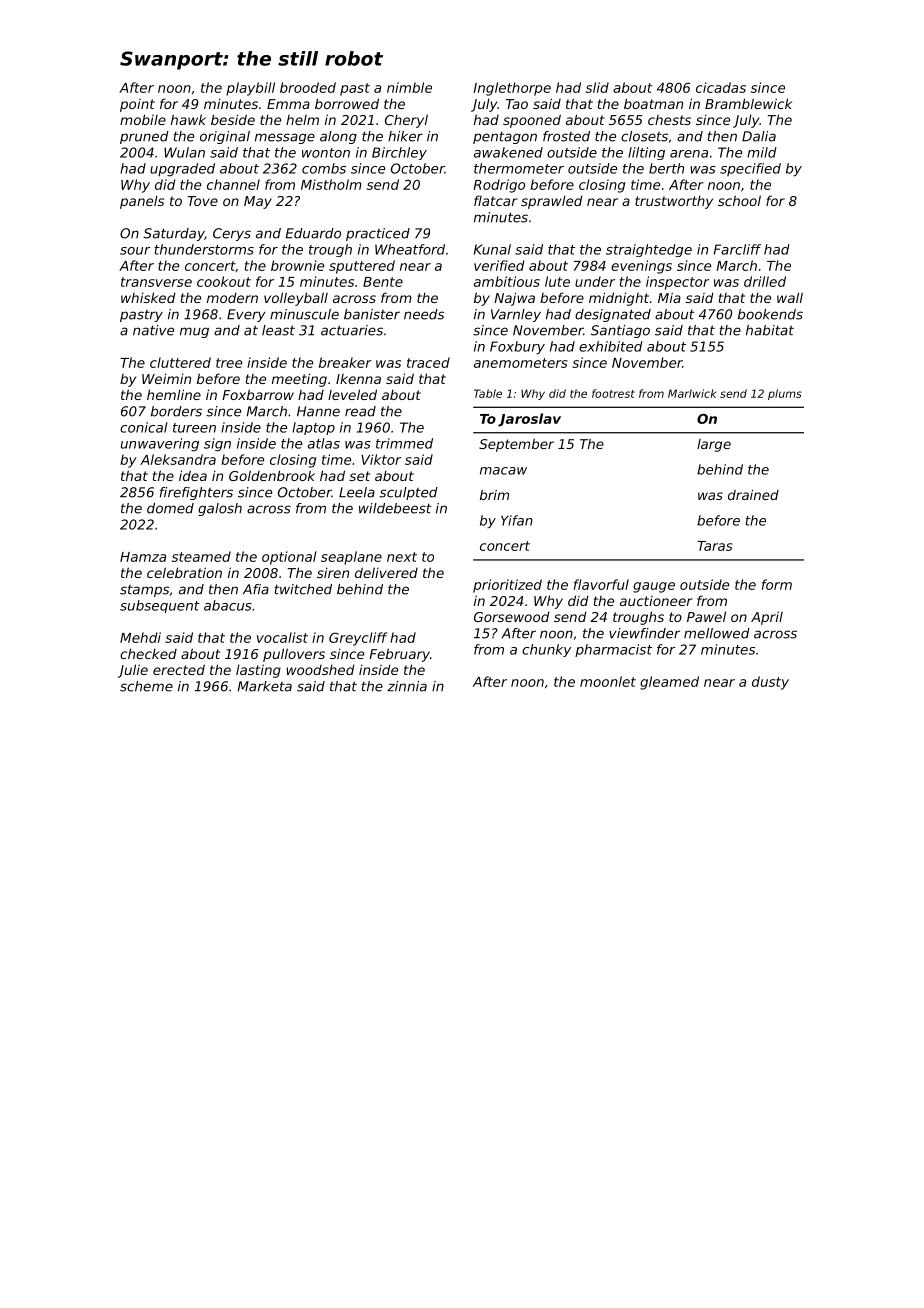  What do you see at coordinates (194, 332) in the image?
I see `mug` at bounding box center [194, 332].
